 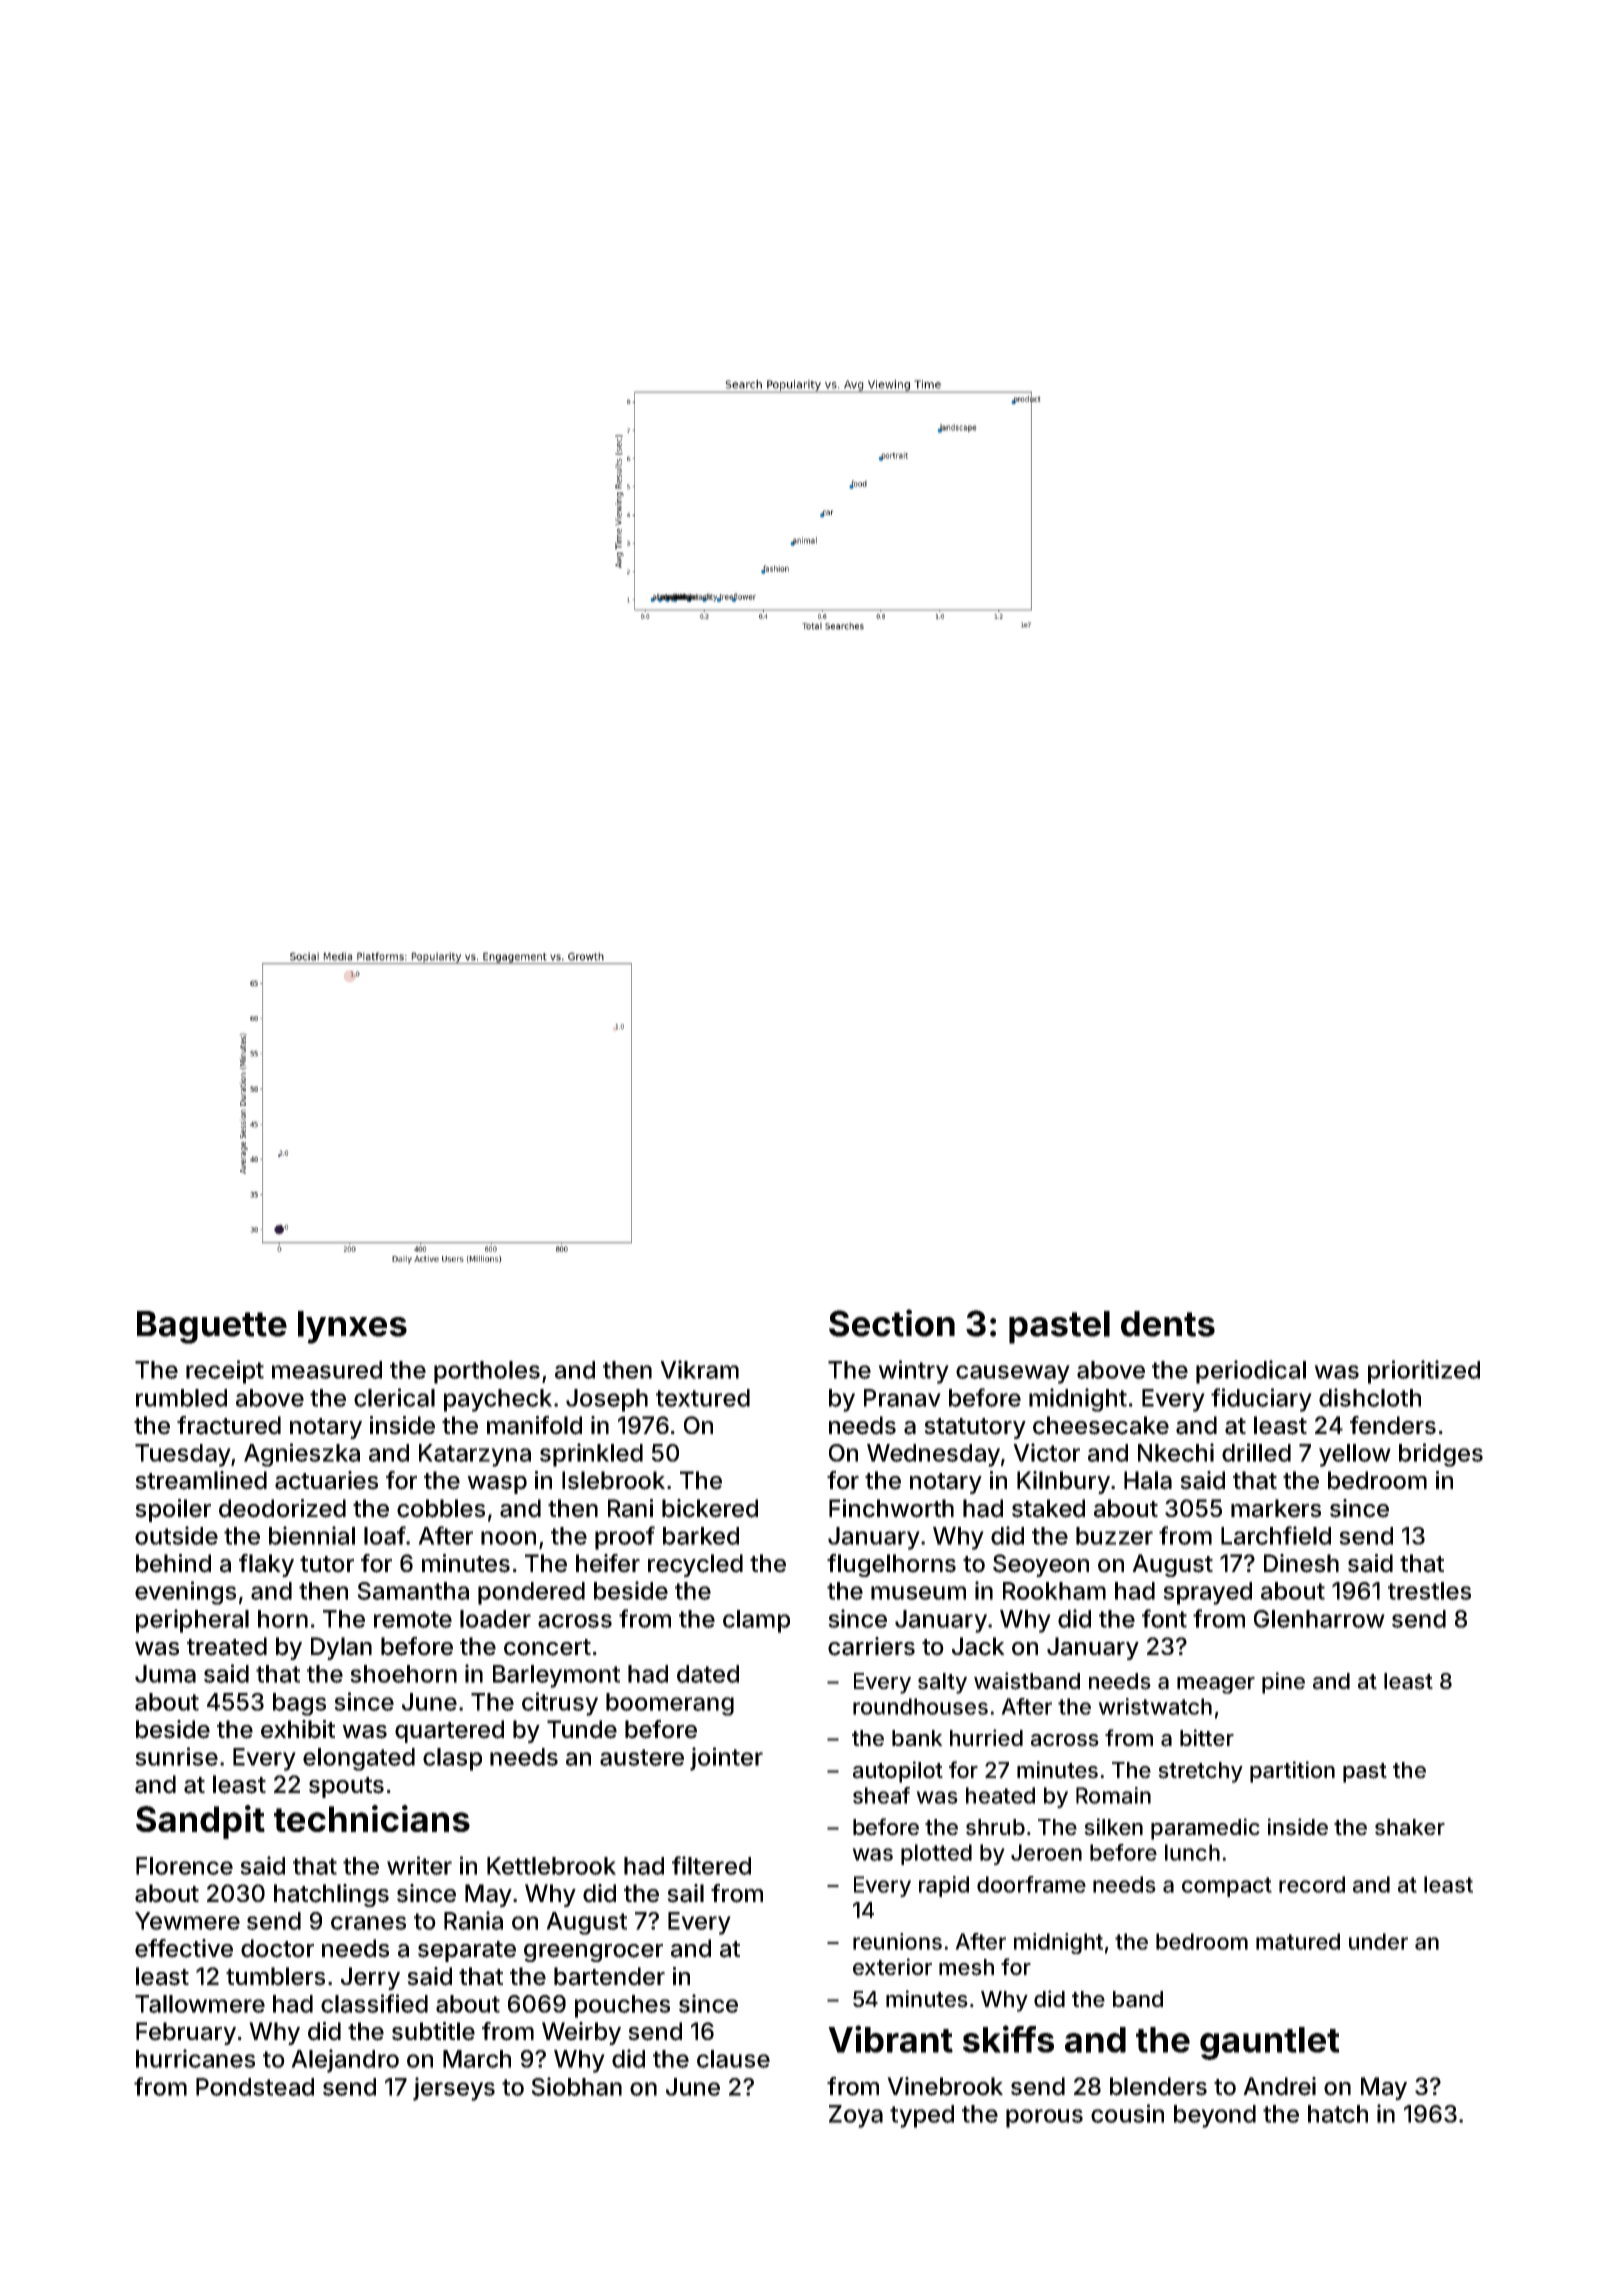 What do you see at coordinates (881, 1795) in the screenshot?
I see `sheaf` at bounding box center [881, 1795].
